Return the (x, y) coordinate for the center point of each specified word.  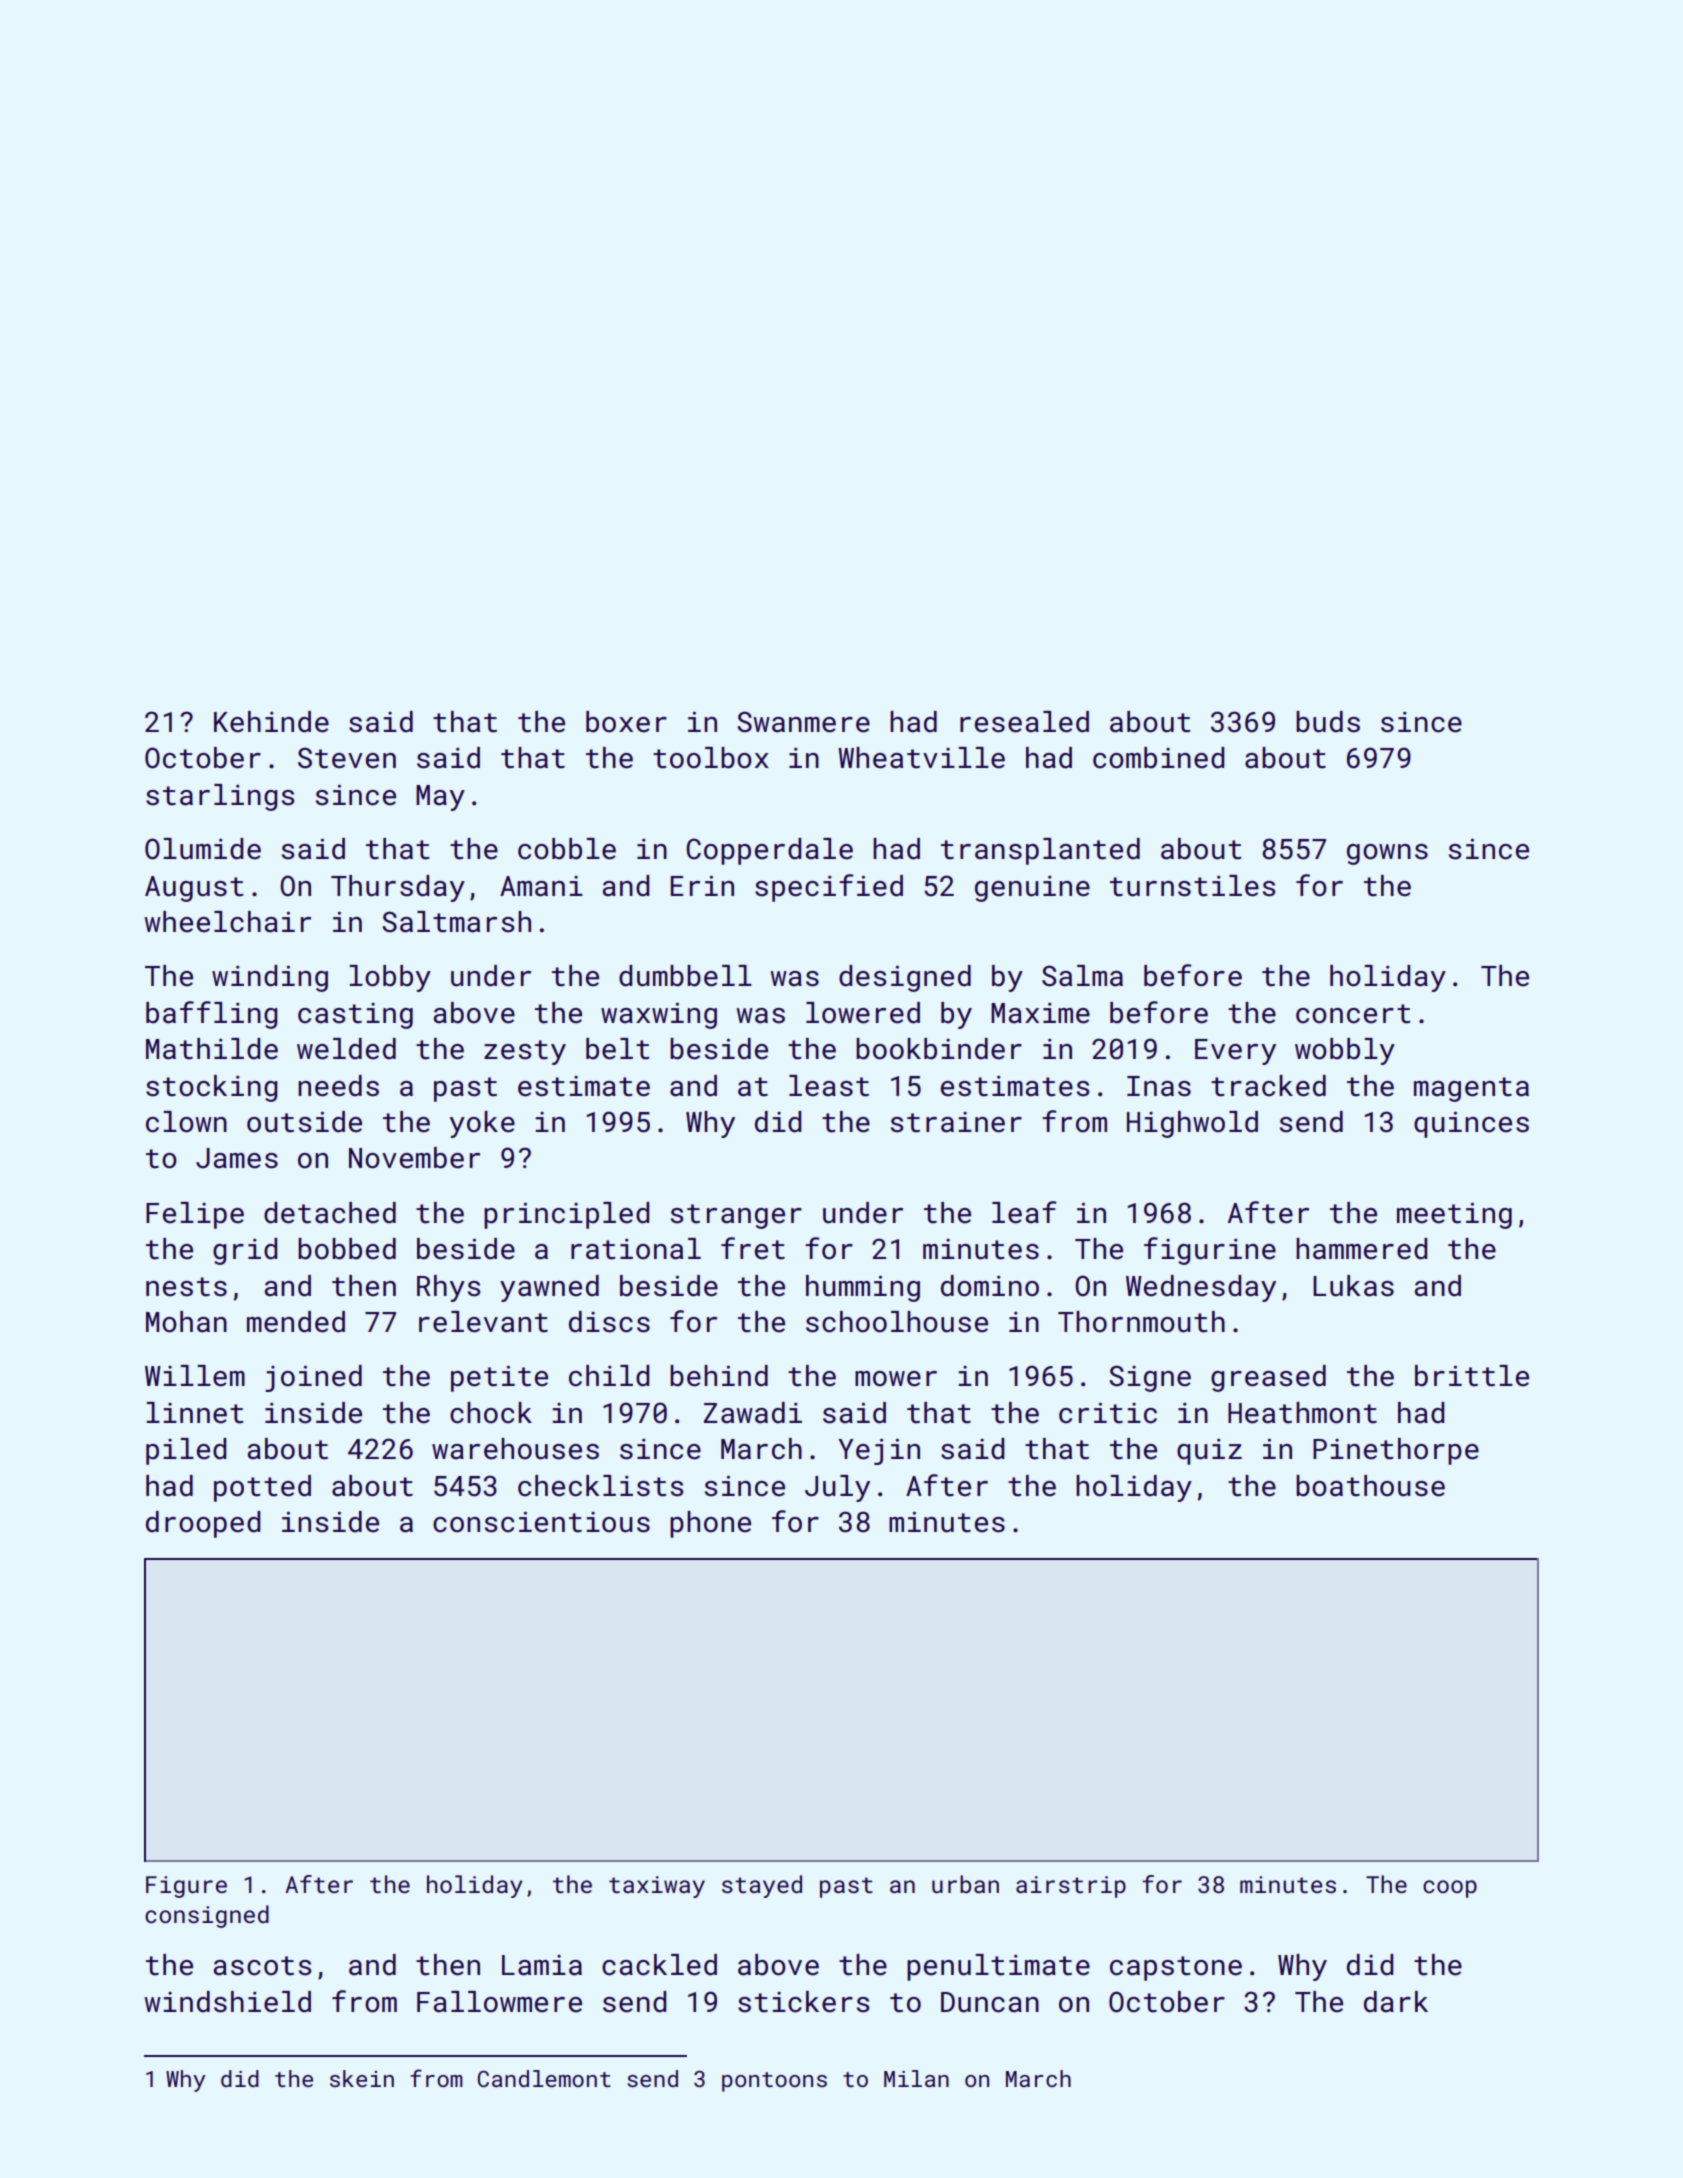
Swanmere (803, 722)
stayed (762, 1886)
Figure (186, 1887)
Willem (195, 1376)
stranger (736, 1216)
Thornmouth (1141, 1322)
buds (1328, 722)
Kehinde (271, 722)
